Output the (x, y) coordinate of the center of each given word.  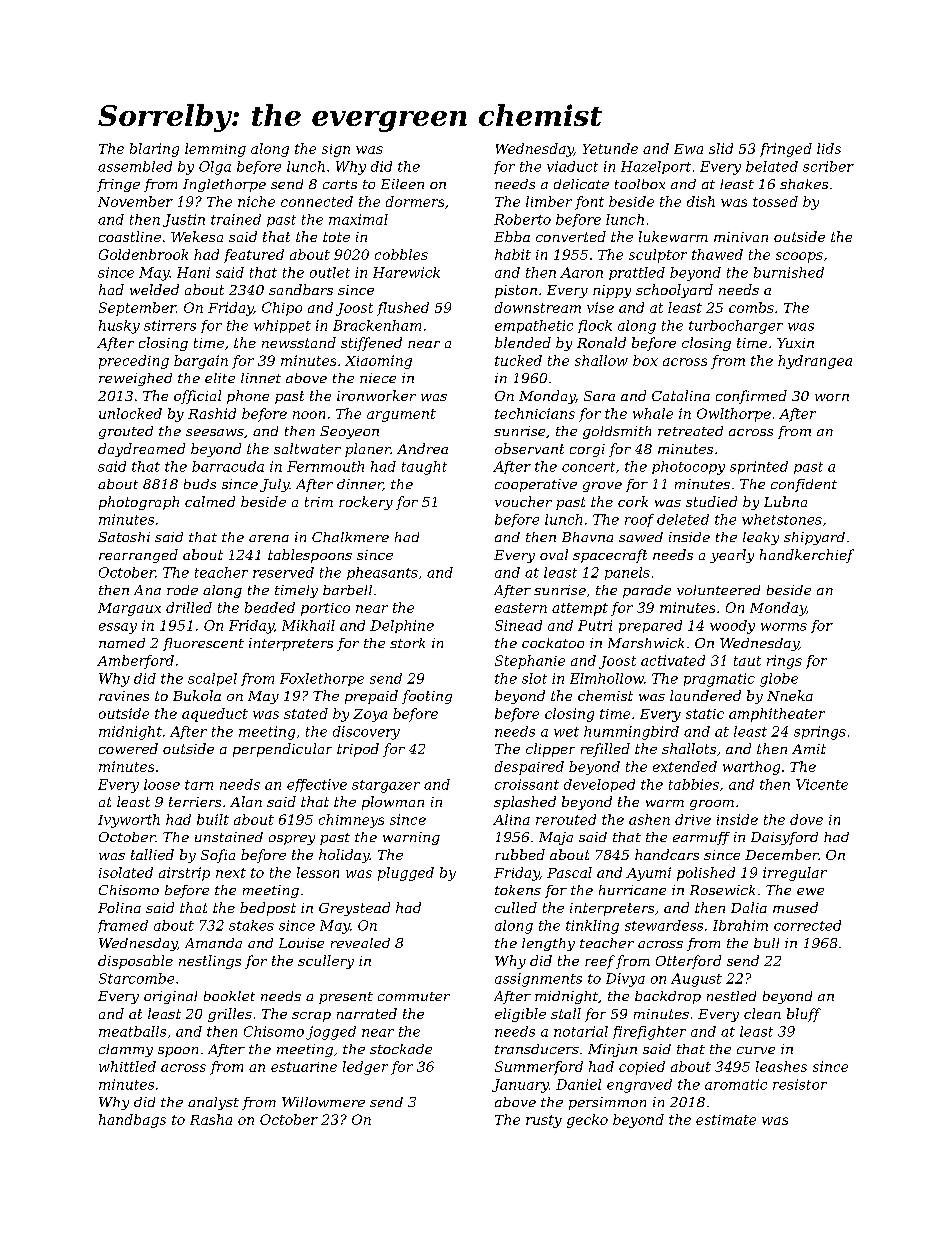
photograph (139, 503)
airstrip (184, 874)
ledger (365, 1068)
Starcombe (136, 978)
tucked (518, 360)
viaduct (572, 166)
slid (721, 148)
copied (642, 1068)
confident (804, 485)
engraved (639, 1086)
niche (256, 201)
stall (566, 1013)
